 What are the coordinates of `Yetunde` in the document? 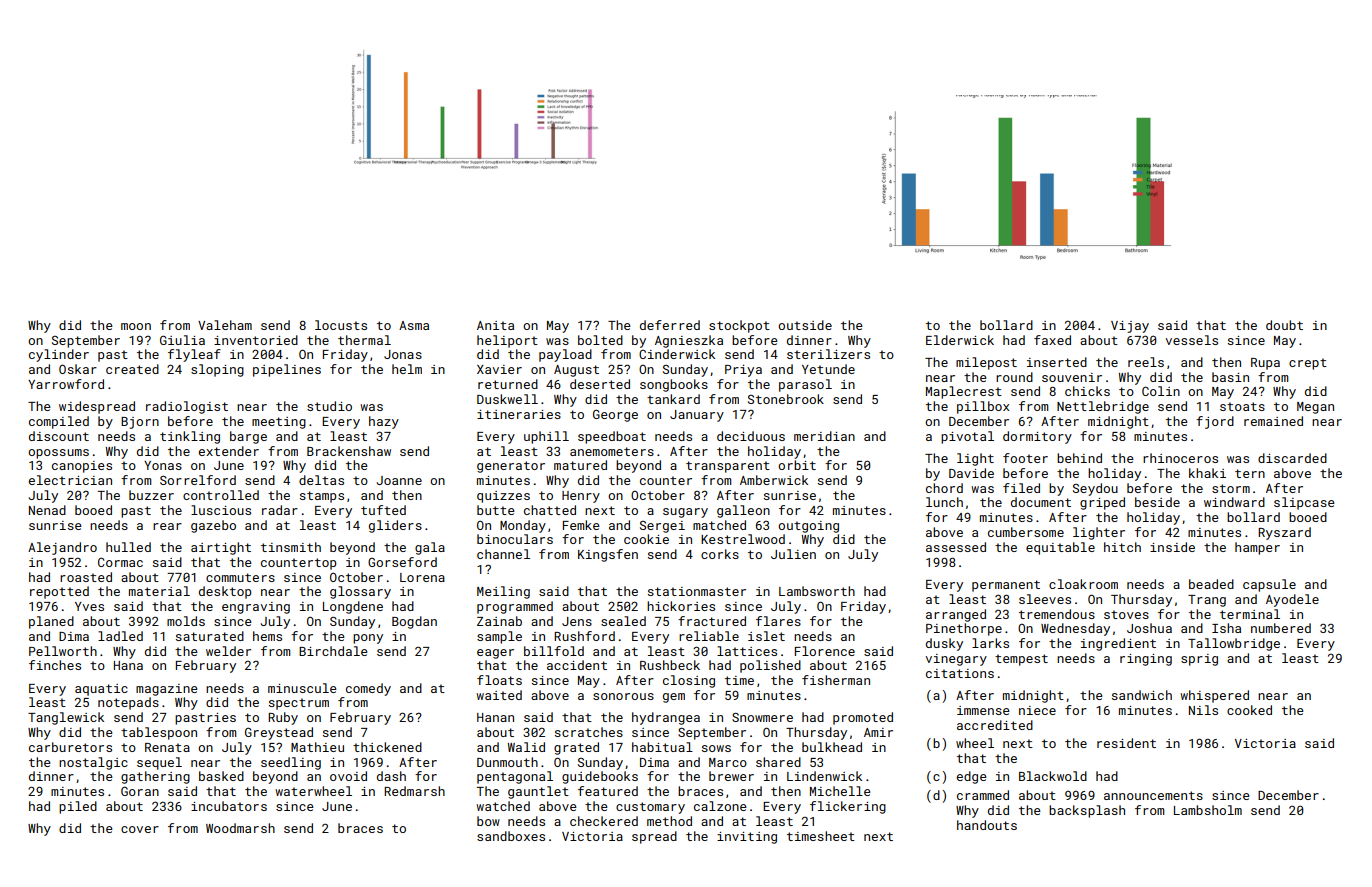 It's located at (828, 369).
